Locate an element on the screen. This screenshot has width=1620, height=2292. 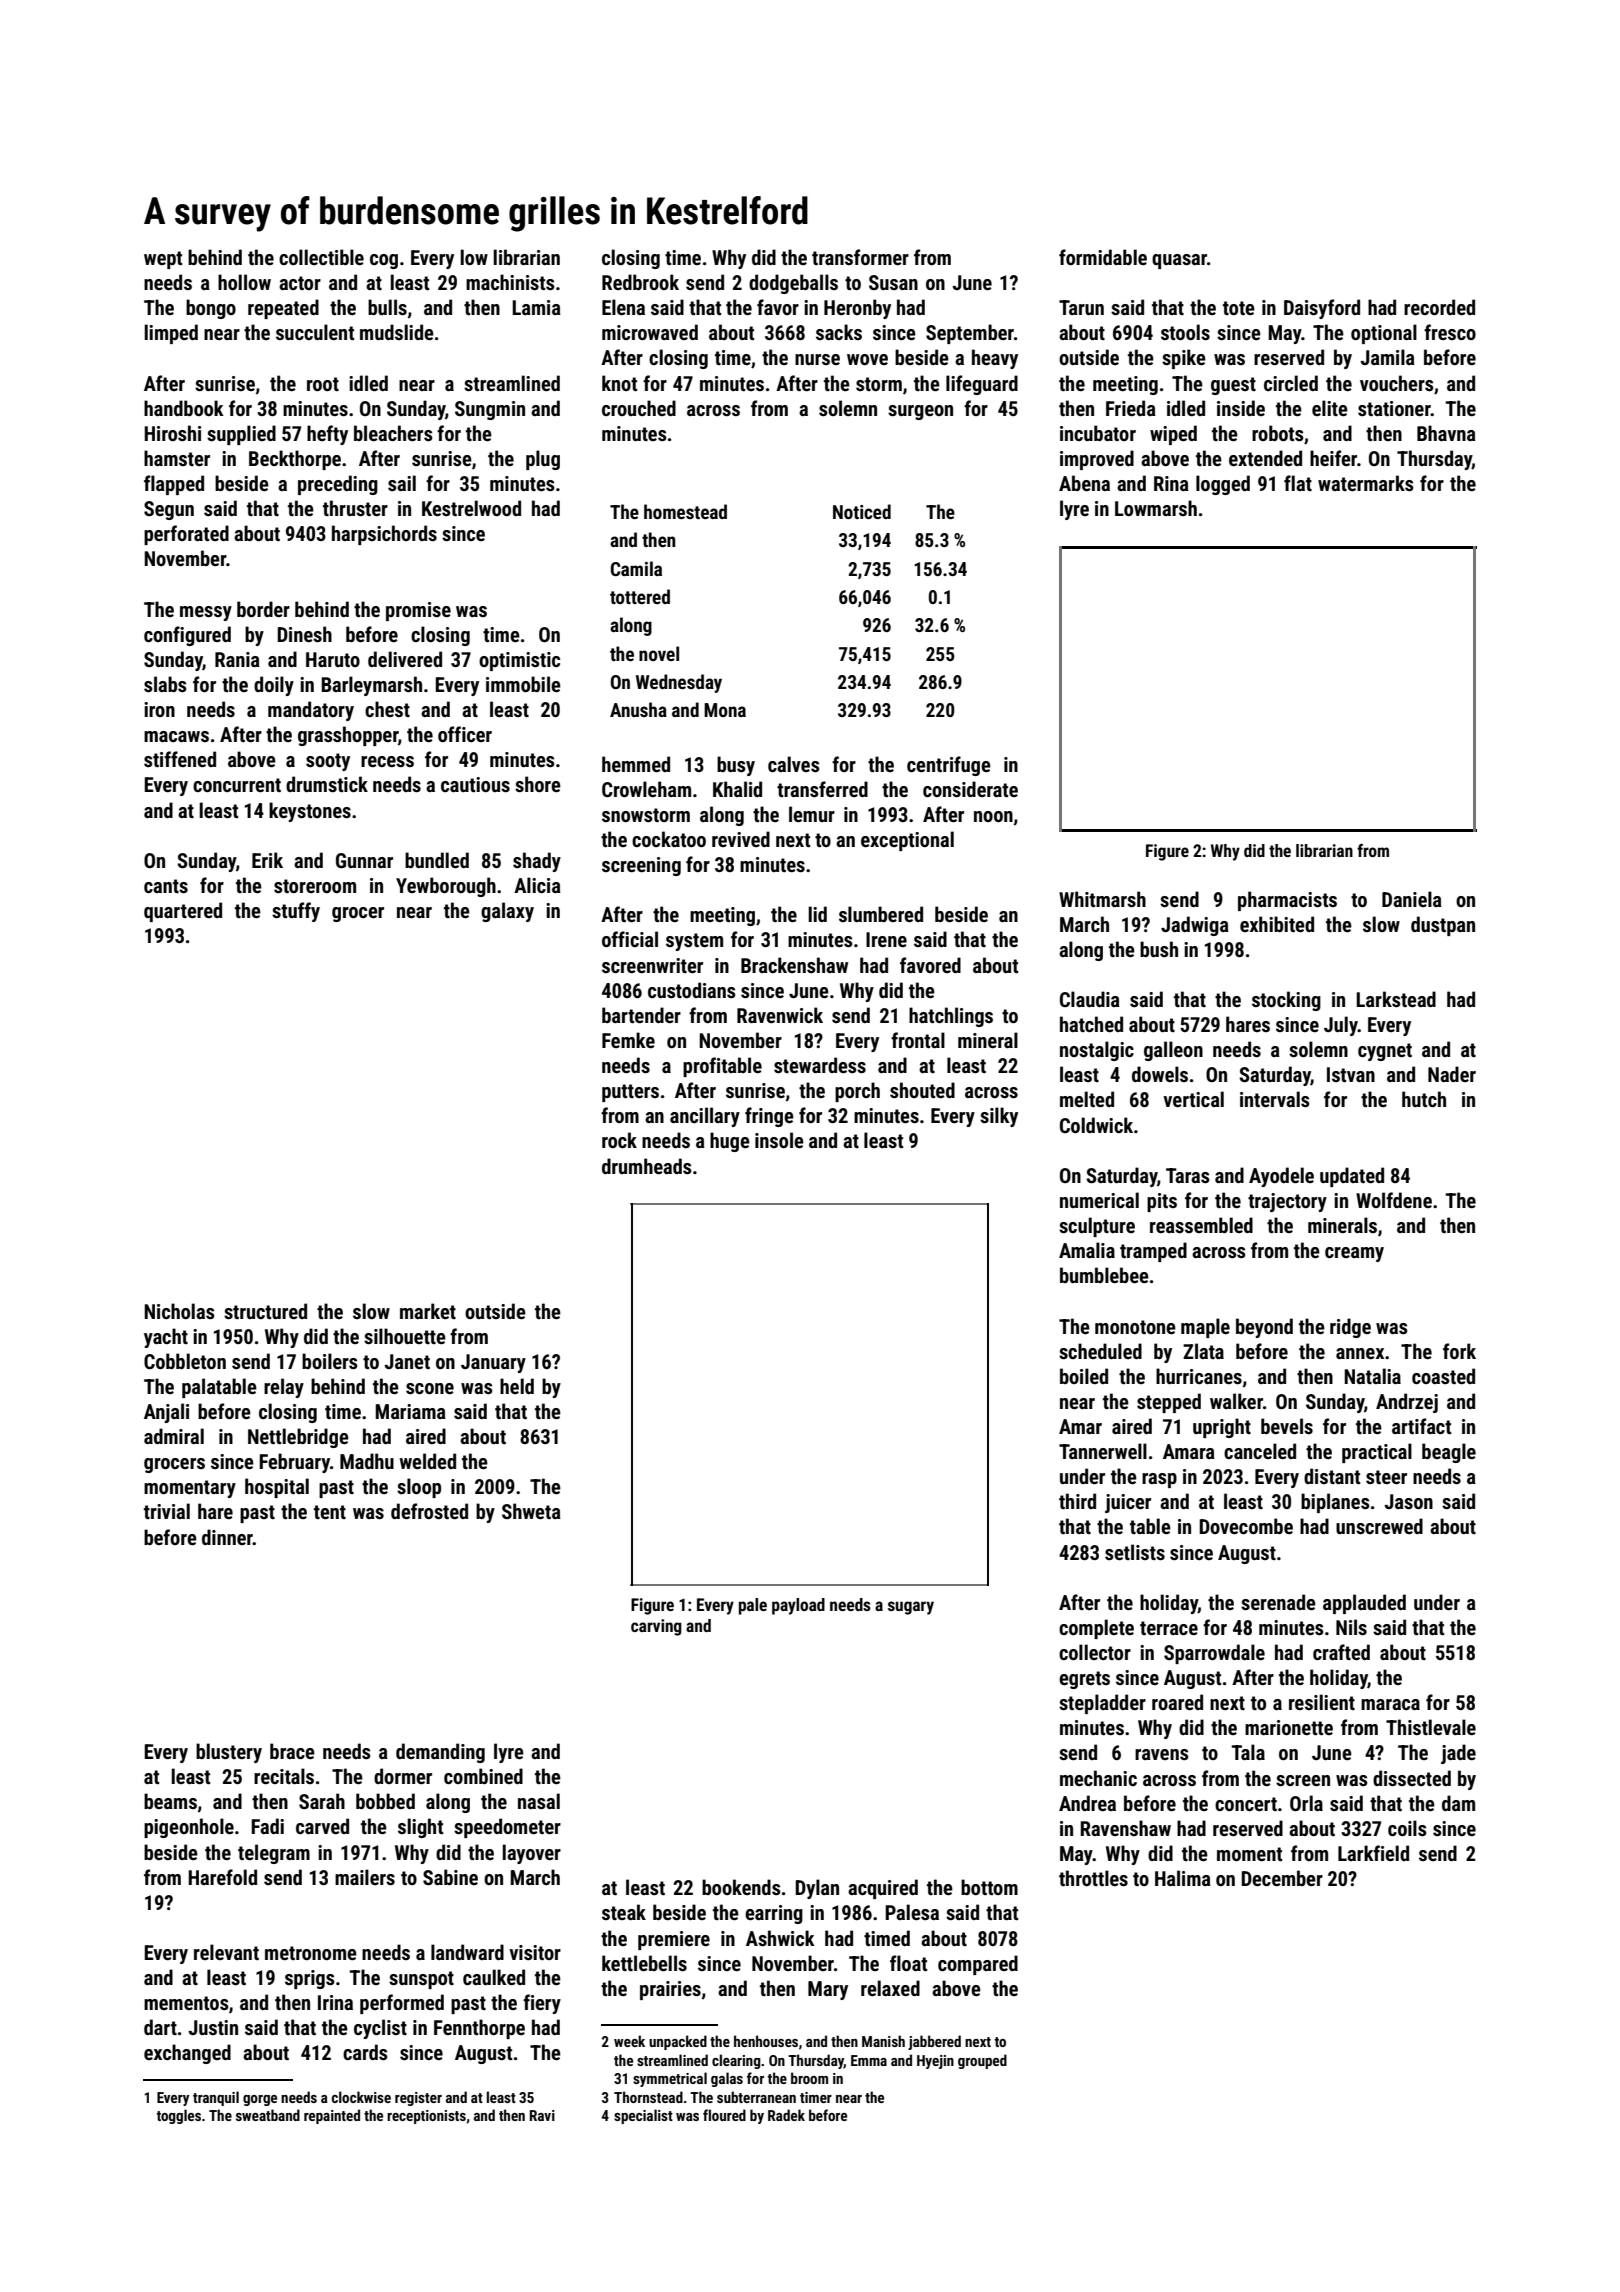
macaws is located at coordinates (176, 736).
